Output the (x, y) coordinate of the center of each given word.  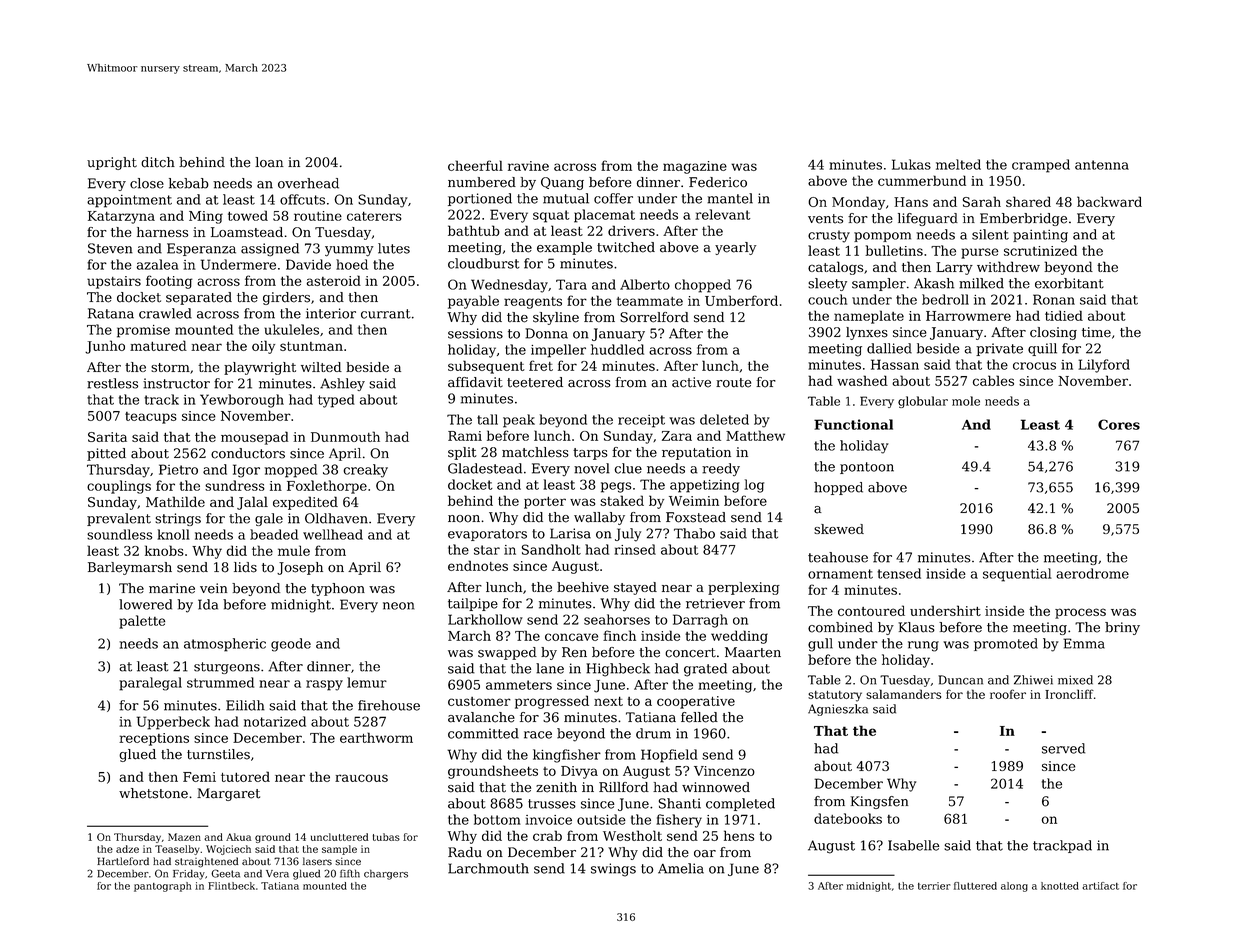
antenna (1102, 165)
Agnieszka (838, 710)
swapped (507, 653)
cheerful (475, 165)
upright (112, 163)
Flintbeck (231, 886)
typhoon (338, 589)
